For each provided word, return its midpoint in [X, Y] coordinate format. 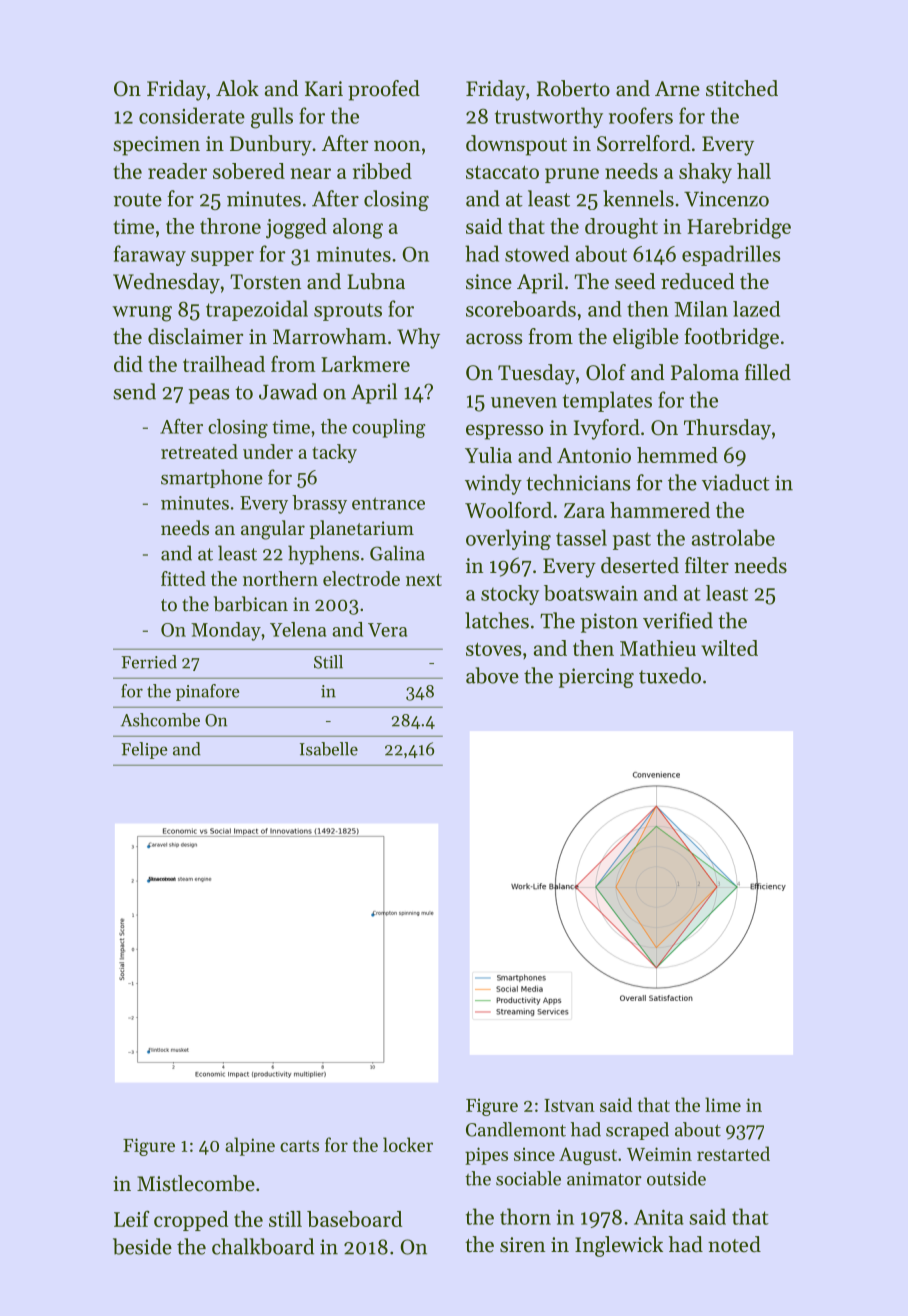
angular [273, 530]
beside [142, 1246]
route [138, 200]
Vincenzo [726, 199]
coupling [389, 428]
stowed [537, 253]
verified [678, 620]
